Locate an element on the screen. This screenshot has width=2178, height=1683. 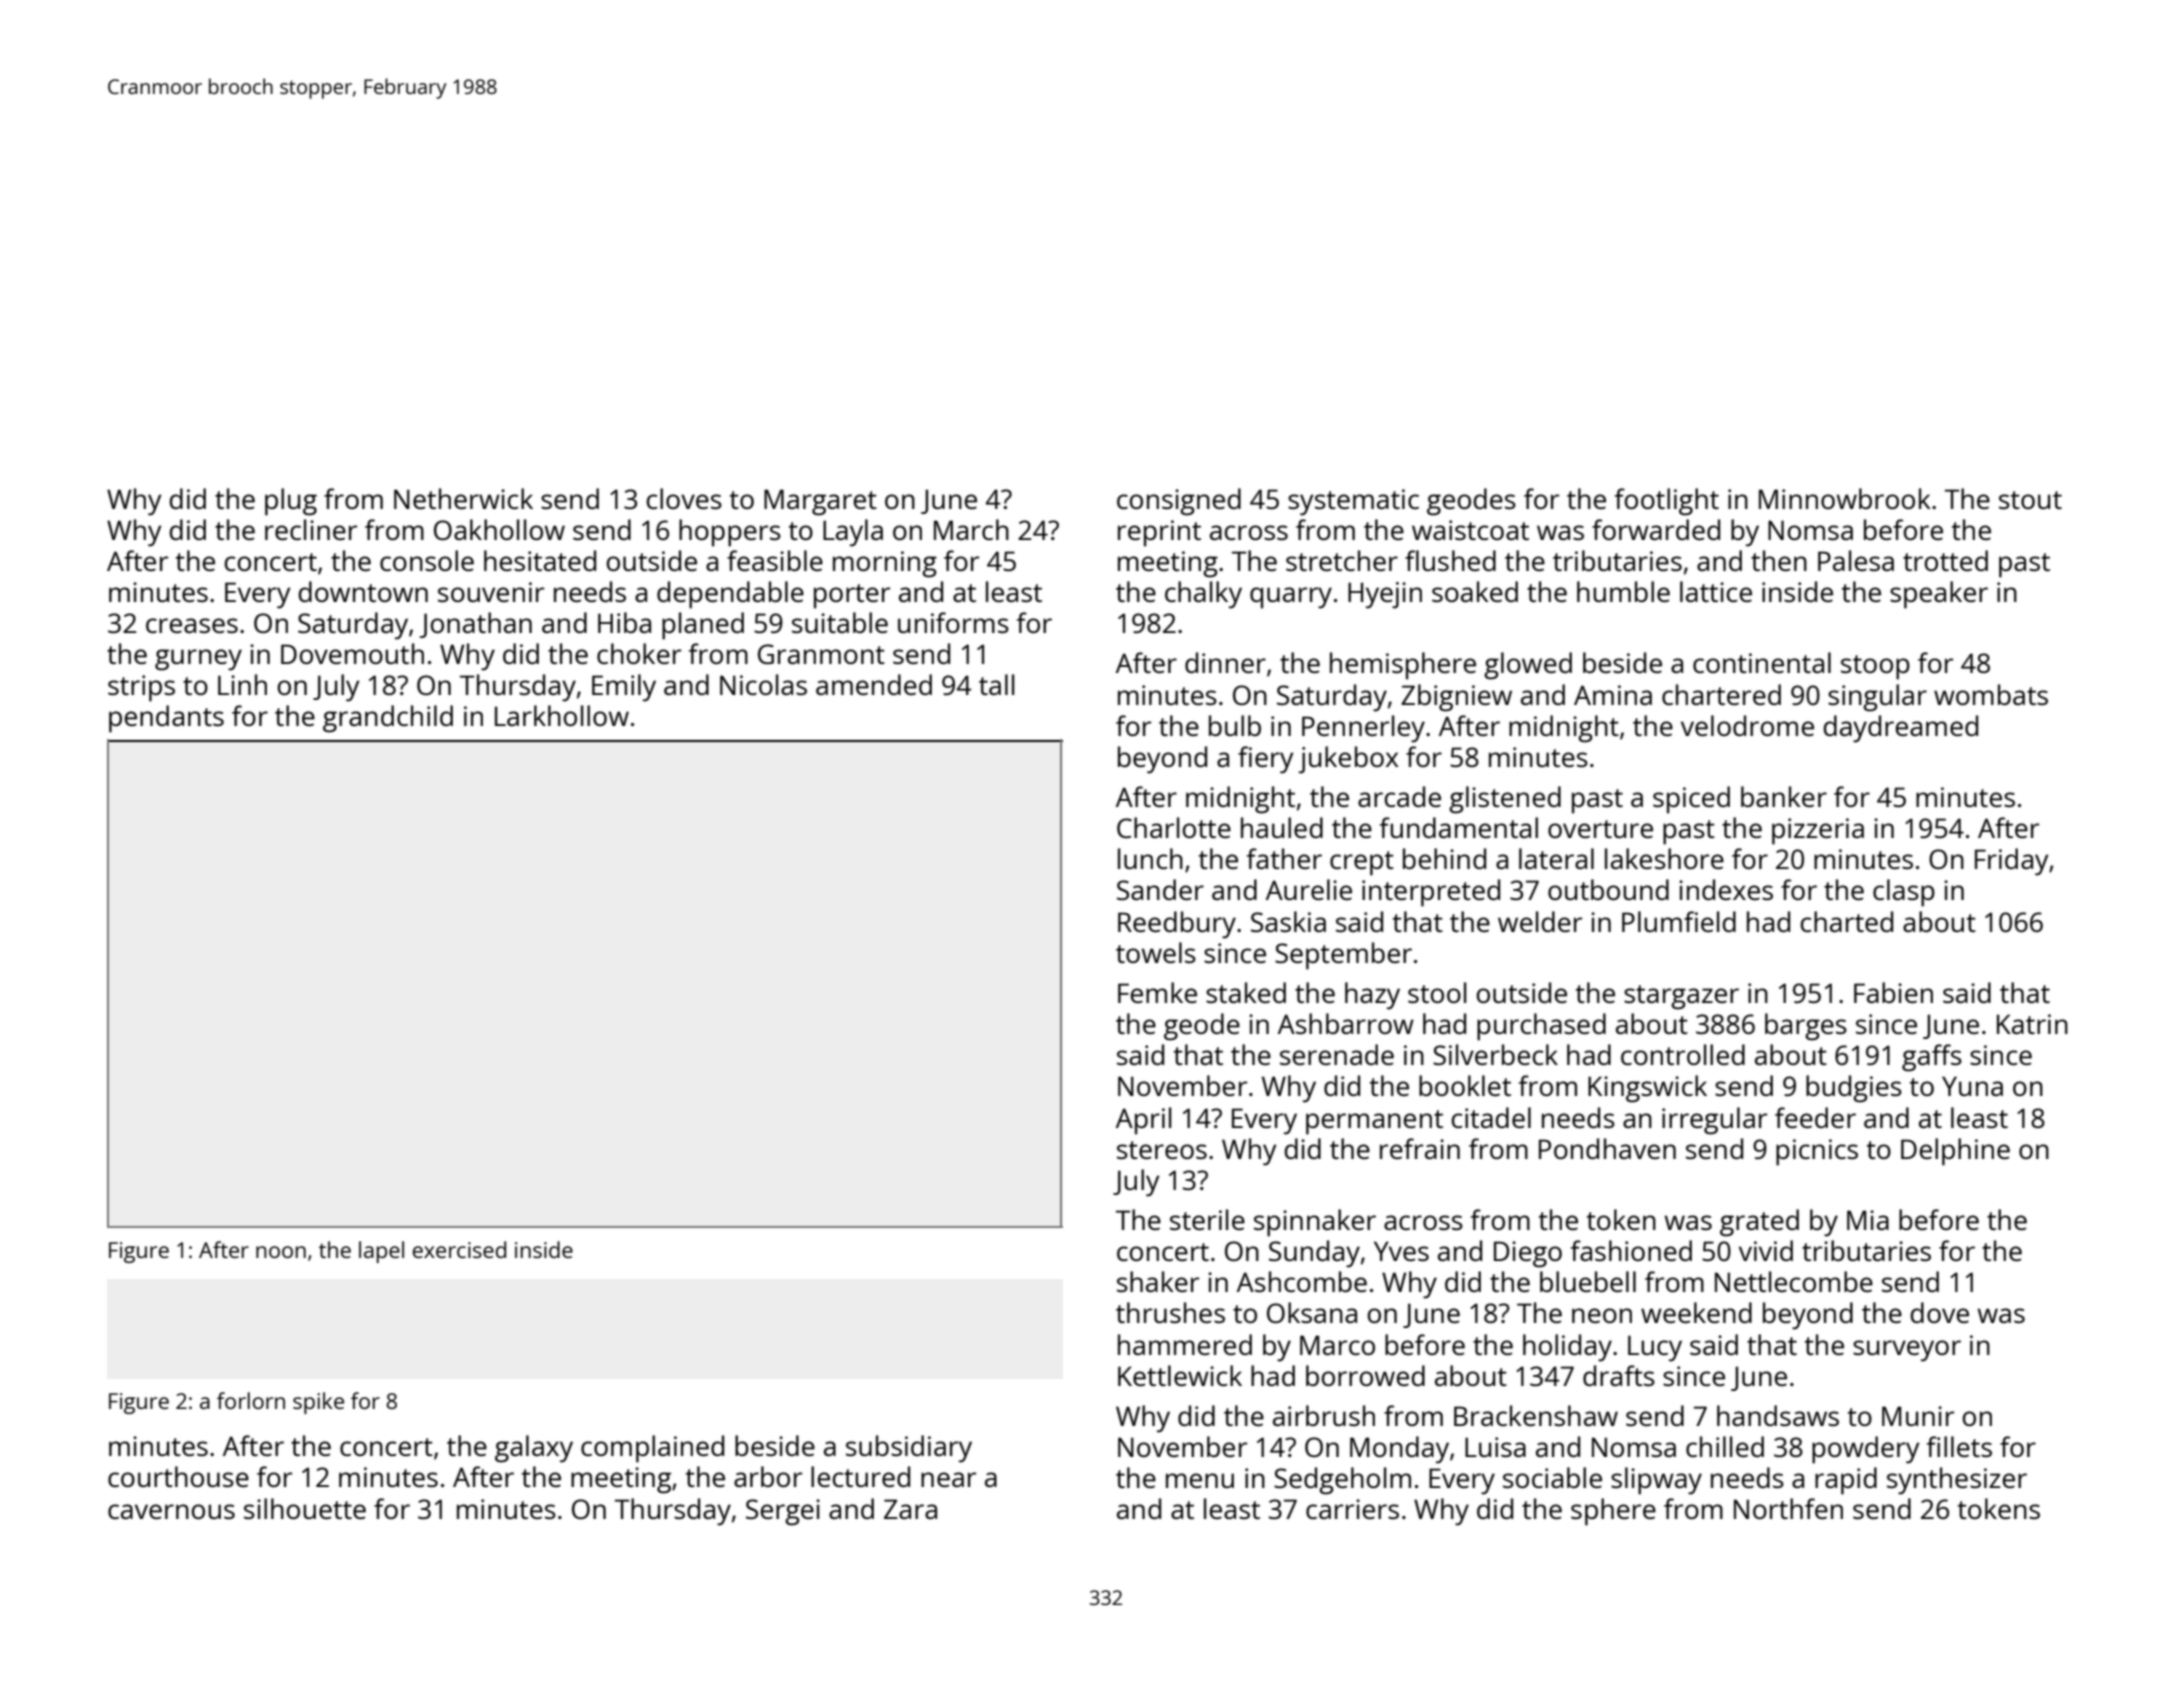
towels is located at coordinates (1156, 952).
